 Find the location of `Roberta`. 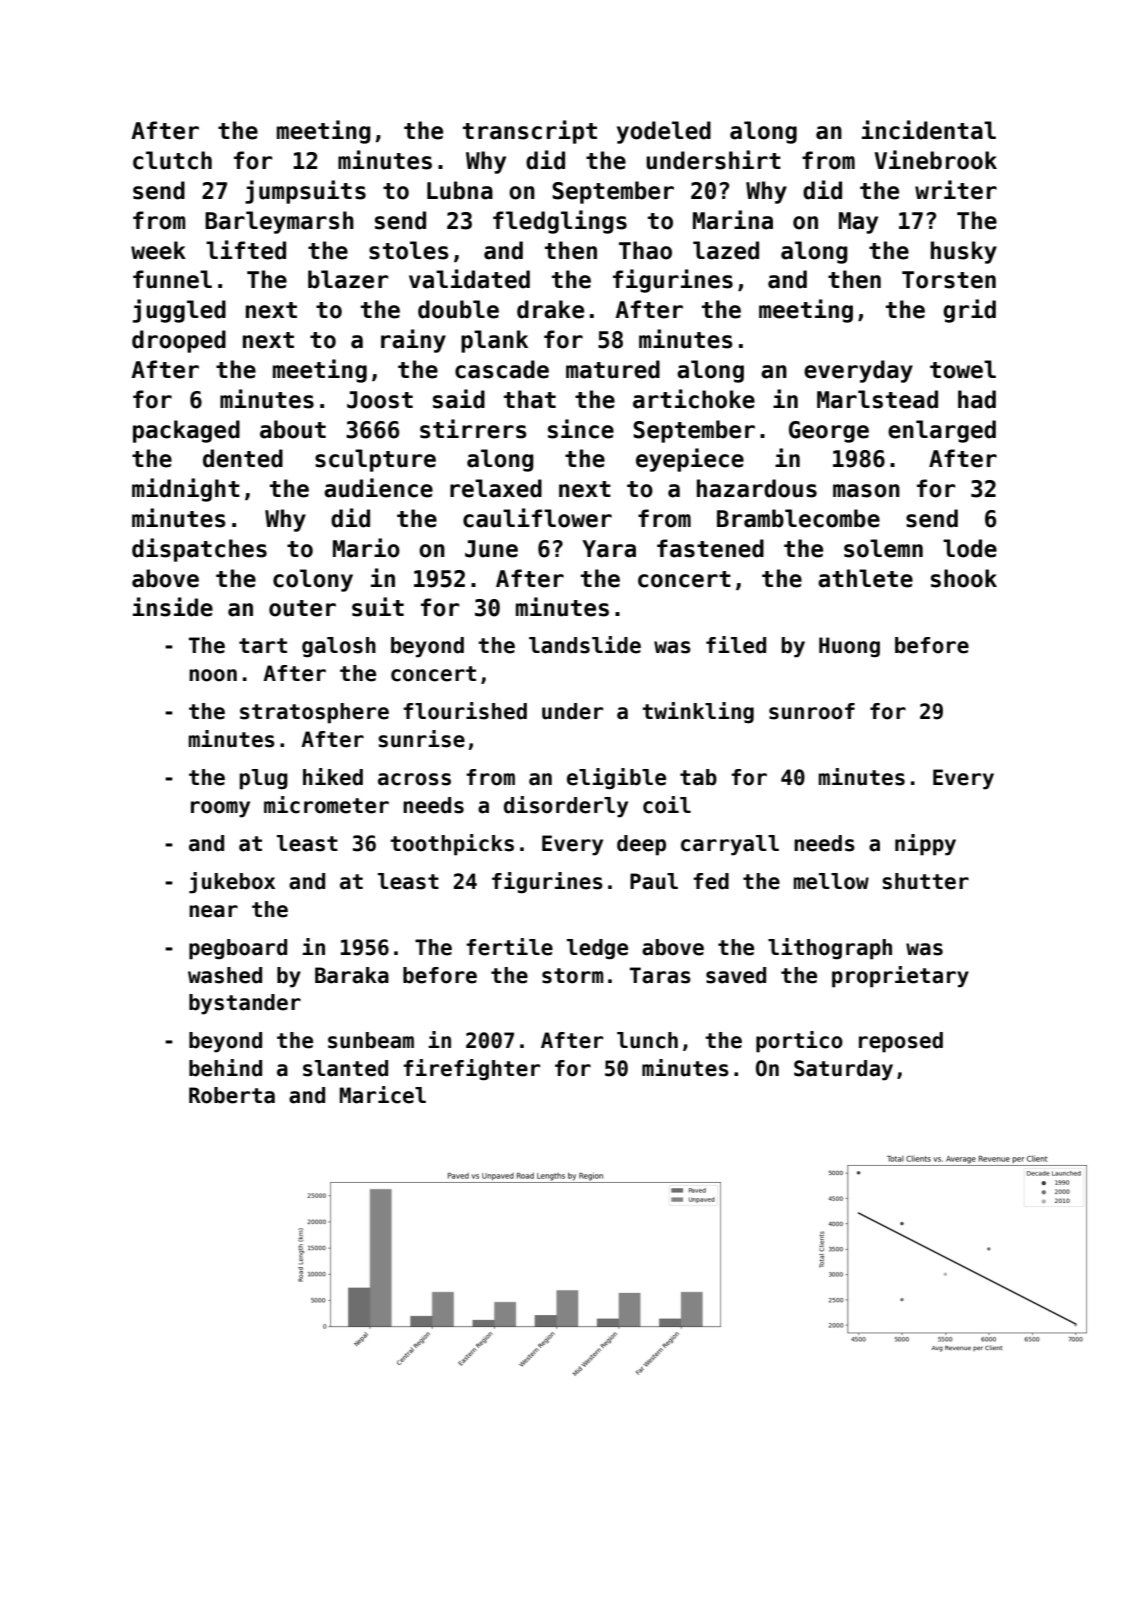

Roberta is located at coordinates (232, 1095).
